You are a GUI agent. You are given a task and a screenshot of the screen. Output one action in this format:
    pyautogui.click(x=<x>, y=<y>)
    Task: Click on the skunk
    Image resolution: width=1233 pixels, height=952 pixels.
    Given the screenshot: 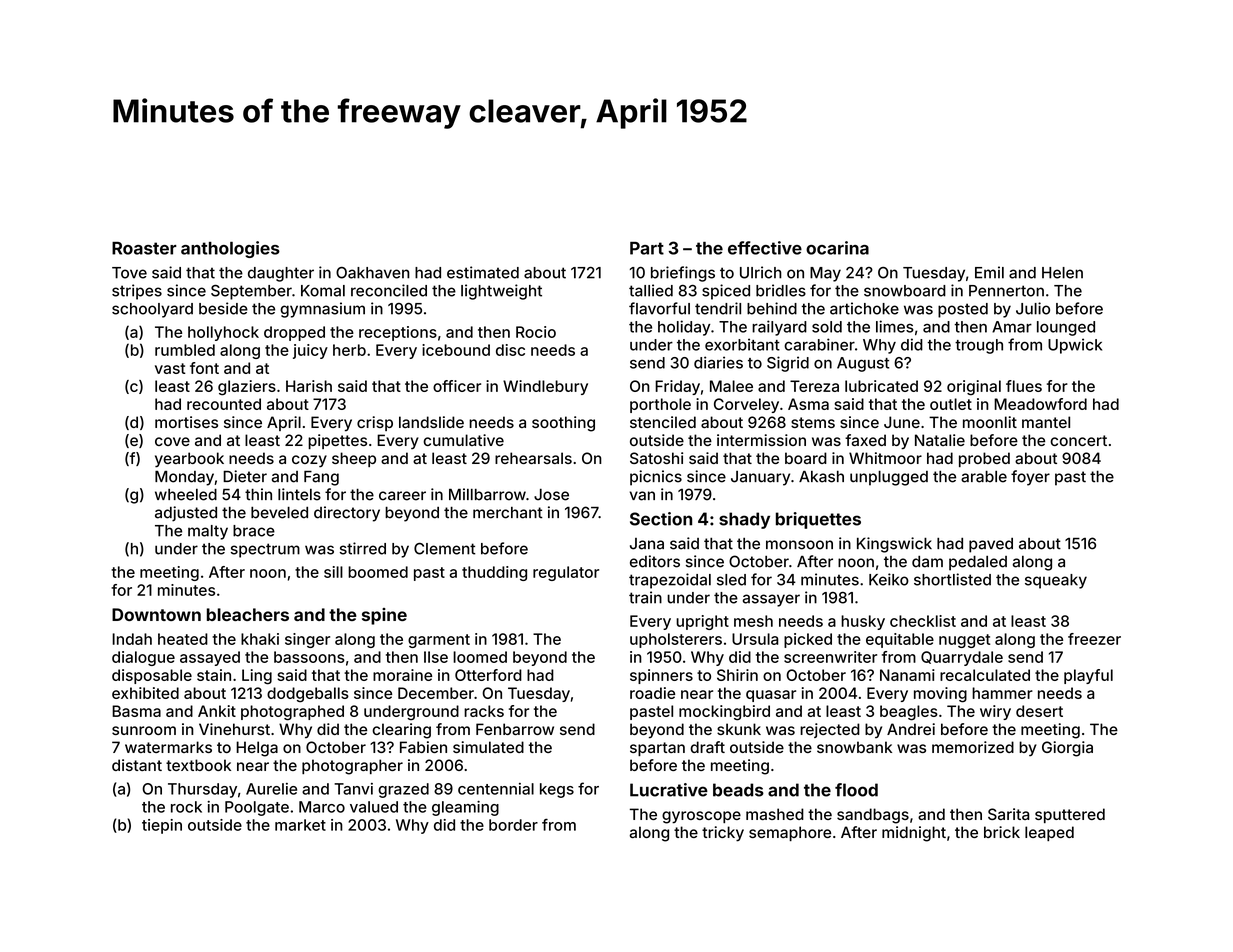 What is the action you would take?
    pyautogui.click(x=739, y=729)
